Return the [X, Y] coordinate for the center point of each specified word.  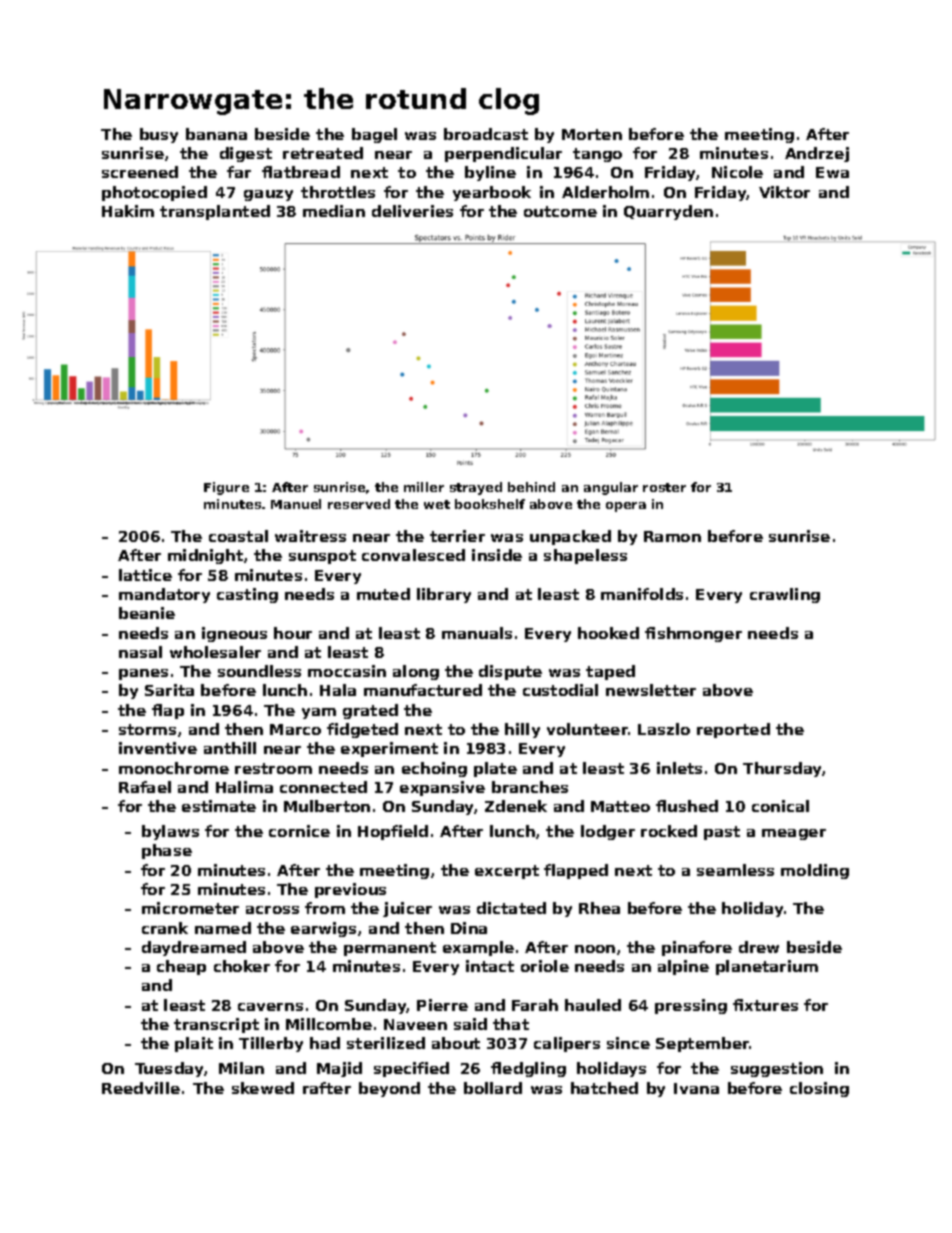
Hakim [128, 211]
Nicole [737, 172]
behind [531, 487]
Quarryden [668, 212]
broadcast [486, 134]
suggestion [777, 1069]
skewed [263, 1088]
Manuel [296, 504]
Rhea [599, 908]
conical [780, 806]
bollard [493, 1088]
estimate [219, 806]
